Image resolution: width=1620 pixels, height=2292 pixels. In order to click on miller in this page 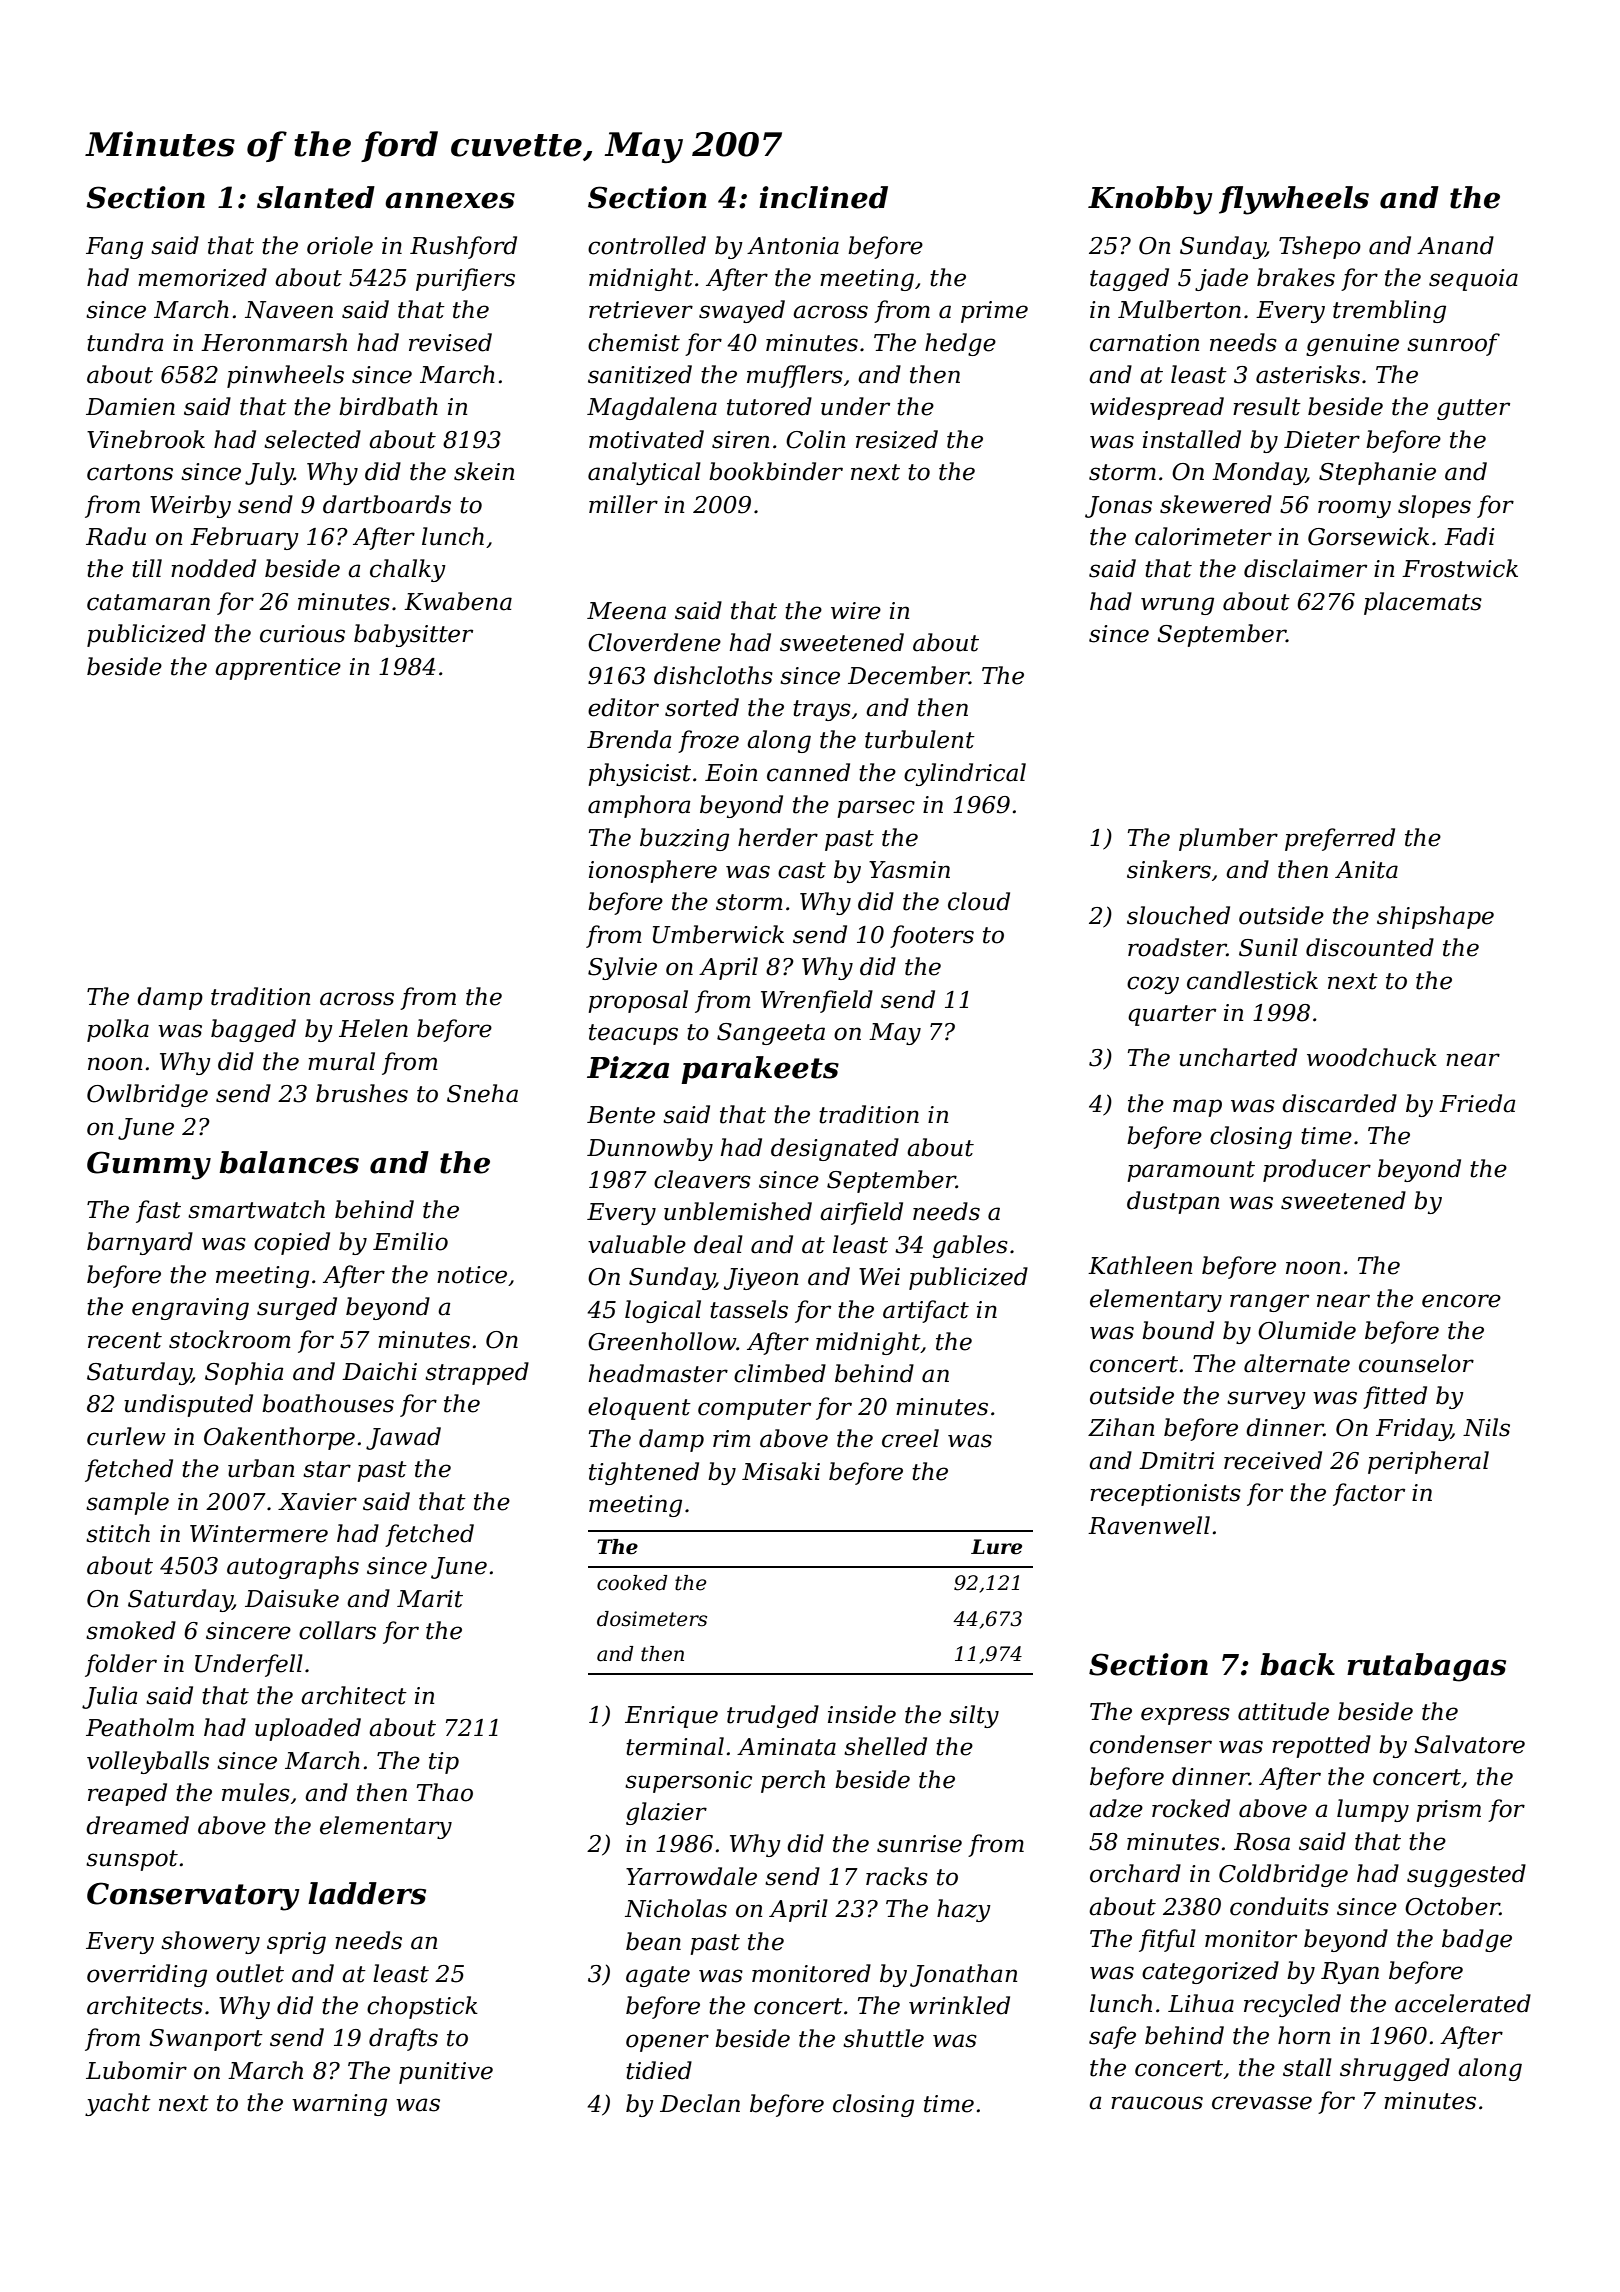, I will do `click(623, 504)`.
